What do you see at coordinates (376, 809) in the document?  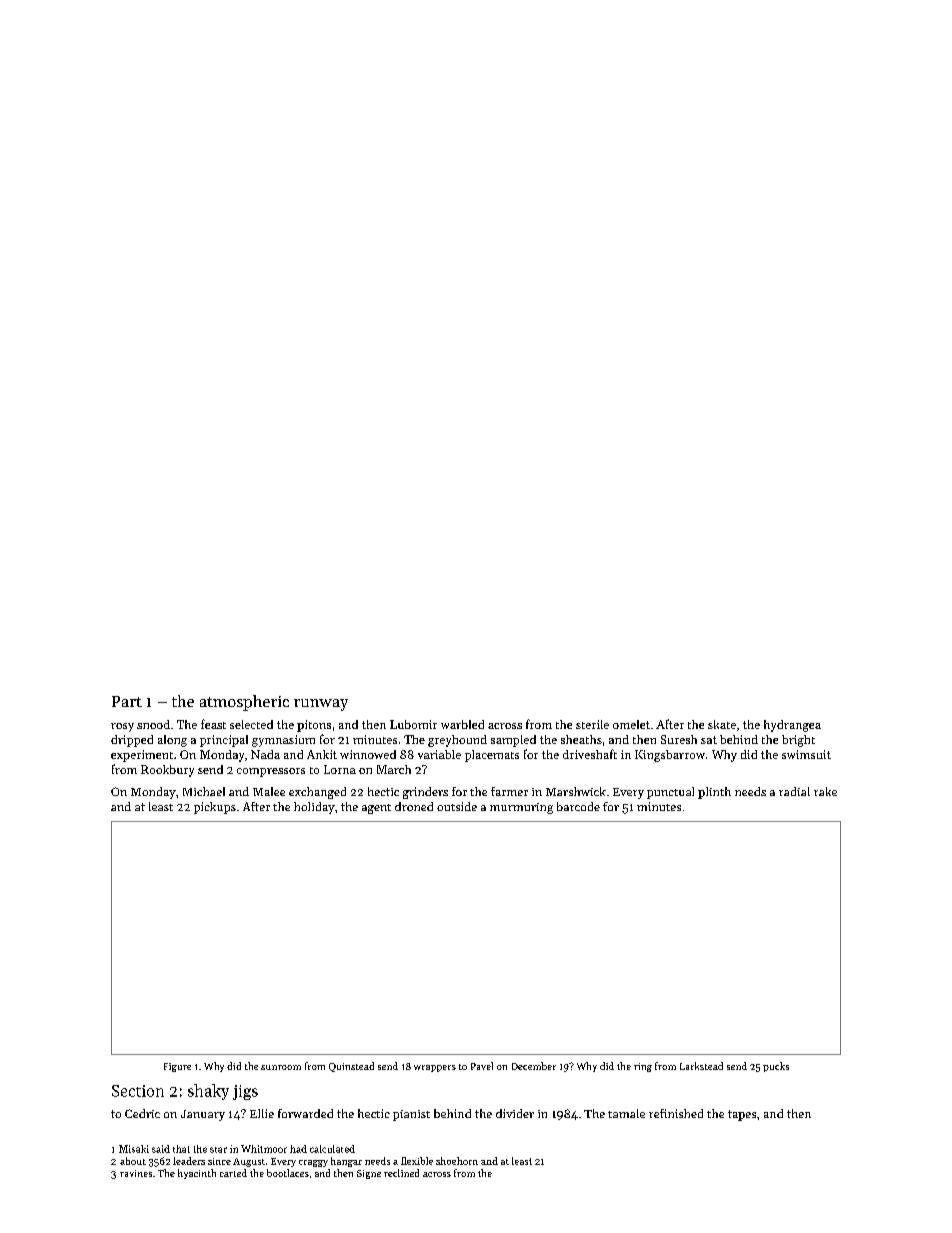 I see `agent` at bounding box center [376, 809].
